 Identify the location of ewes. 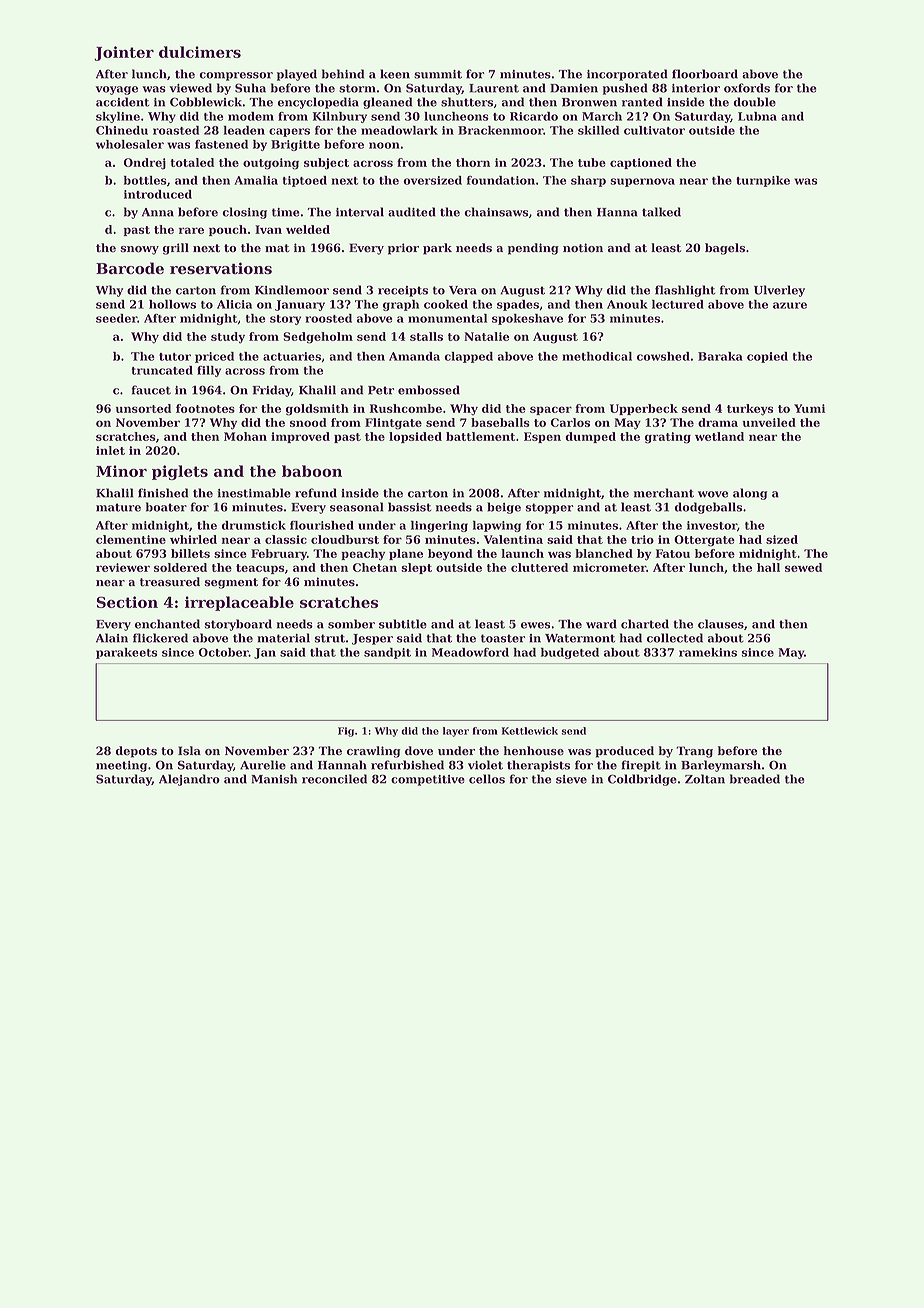
(536, 625).
